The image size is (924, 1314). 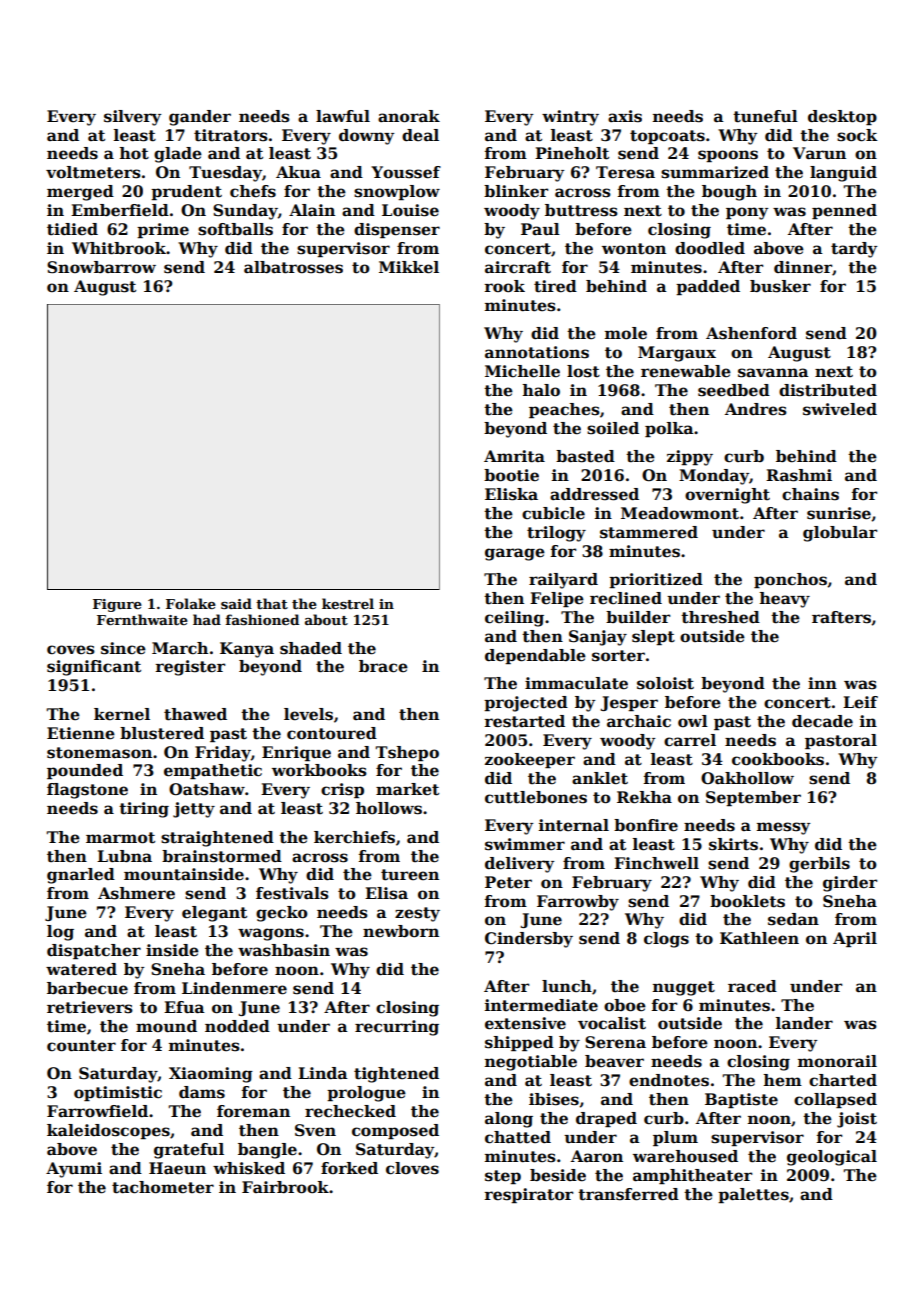 What do you see at coordinates (525, 1023) in the page?
I see `extensive` at bounding box center [525, 1023].
